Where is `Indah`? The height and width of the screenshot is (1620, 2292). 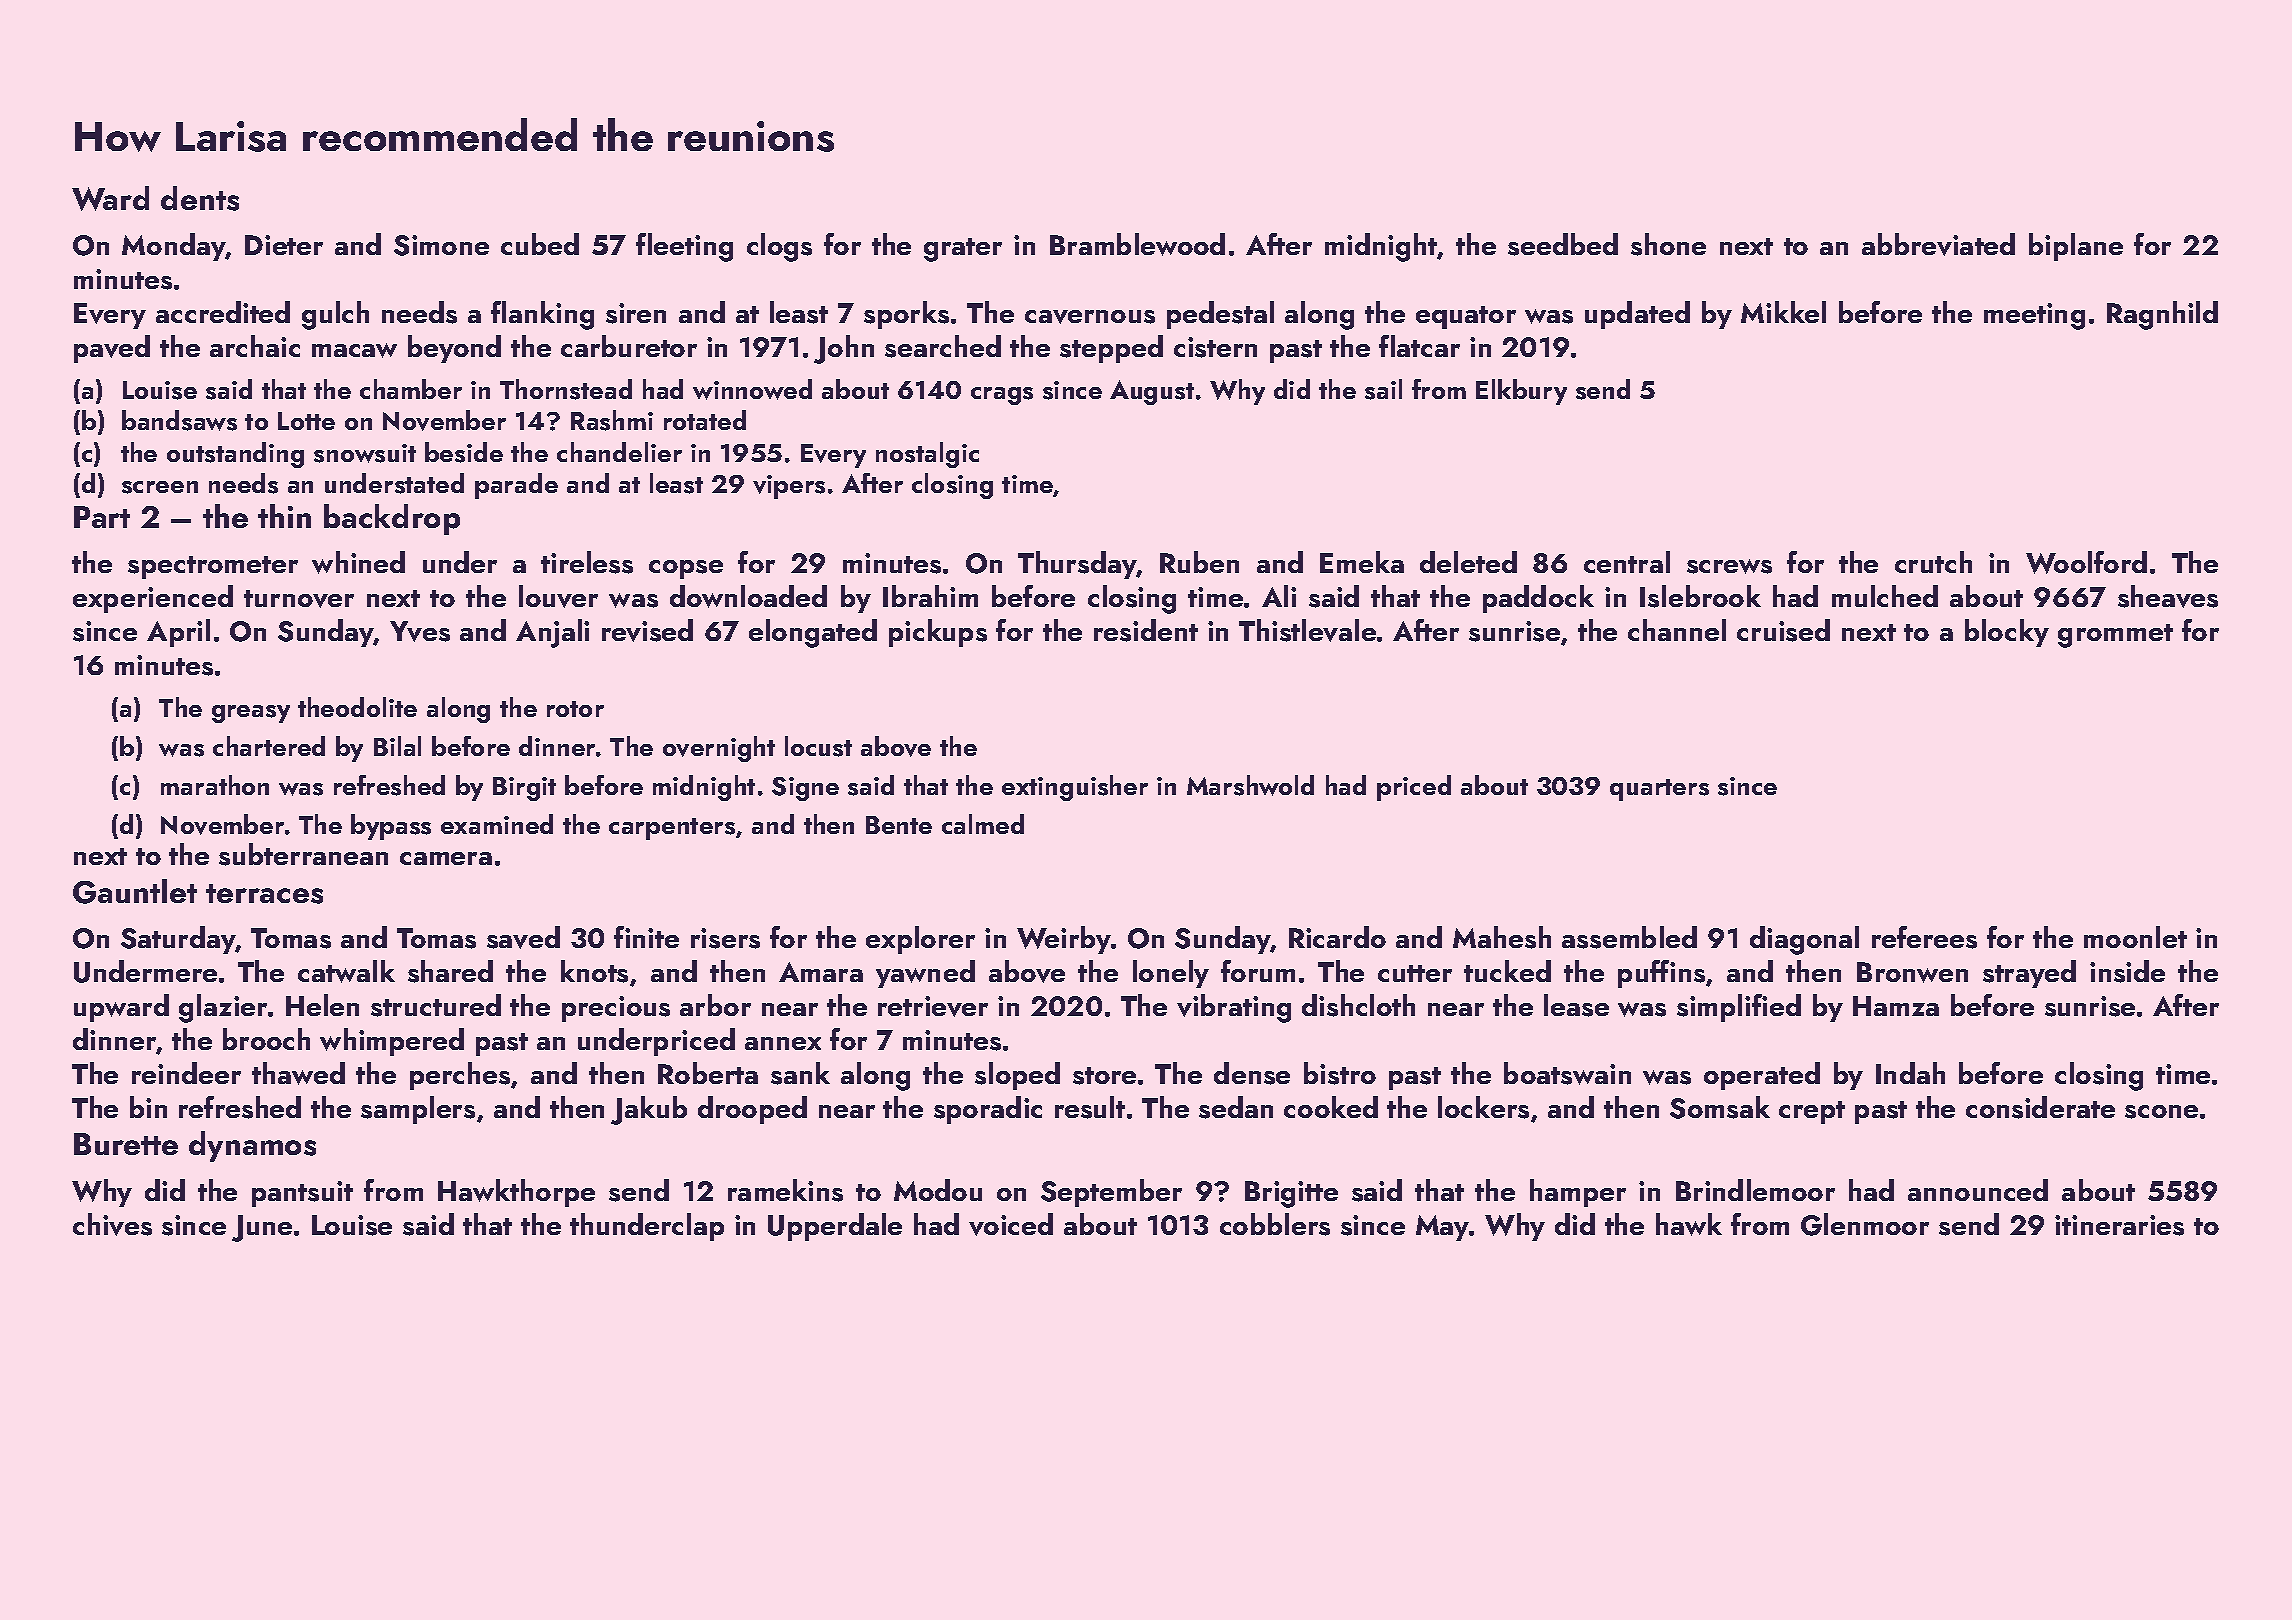
Indah is located at coordinates (1910, 1073).
